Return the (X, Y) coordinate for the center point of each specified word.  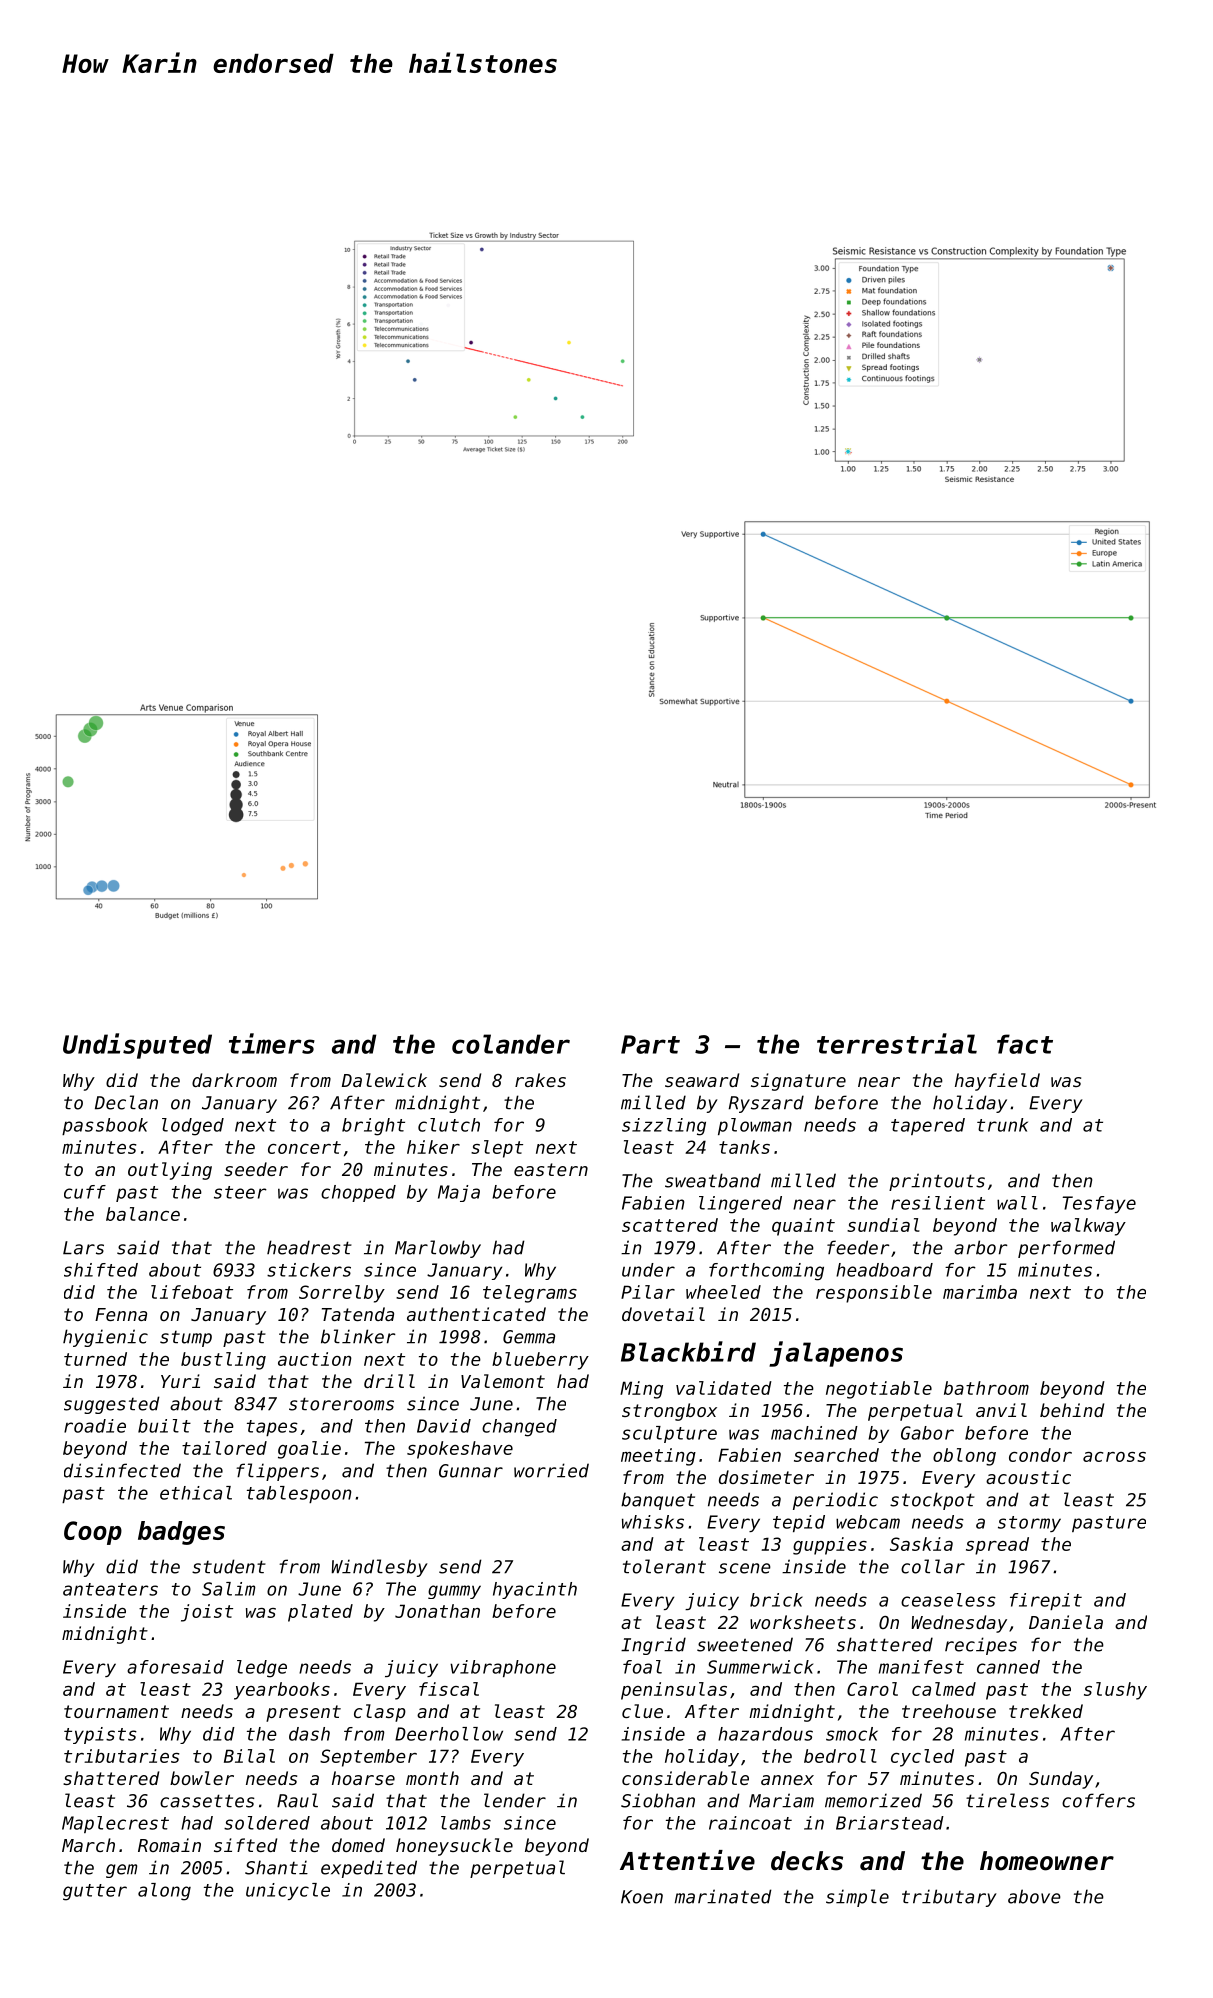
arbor (981, 1247)
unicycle (288, 1891)
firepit (1046, 1601)
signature (798, 1082)
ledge (262, 1669)
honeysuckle (454, 1847)
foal (642, 1667)
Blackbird (688, 1351)
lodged (193, 1127)
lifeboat (192, 1292)
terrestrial (897, 1043)
